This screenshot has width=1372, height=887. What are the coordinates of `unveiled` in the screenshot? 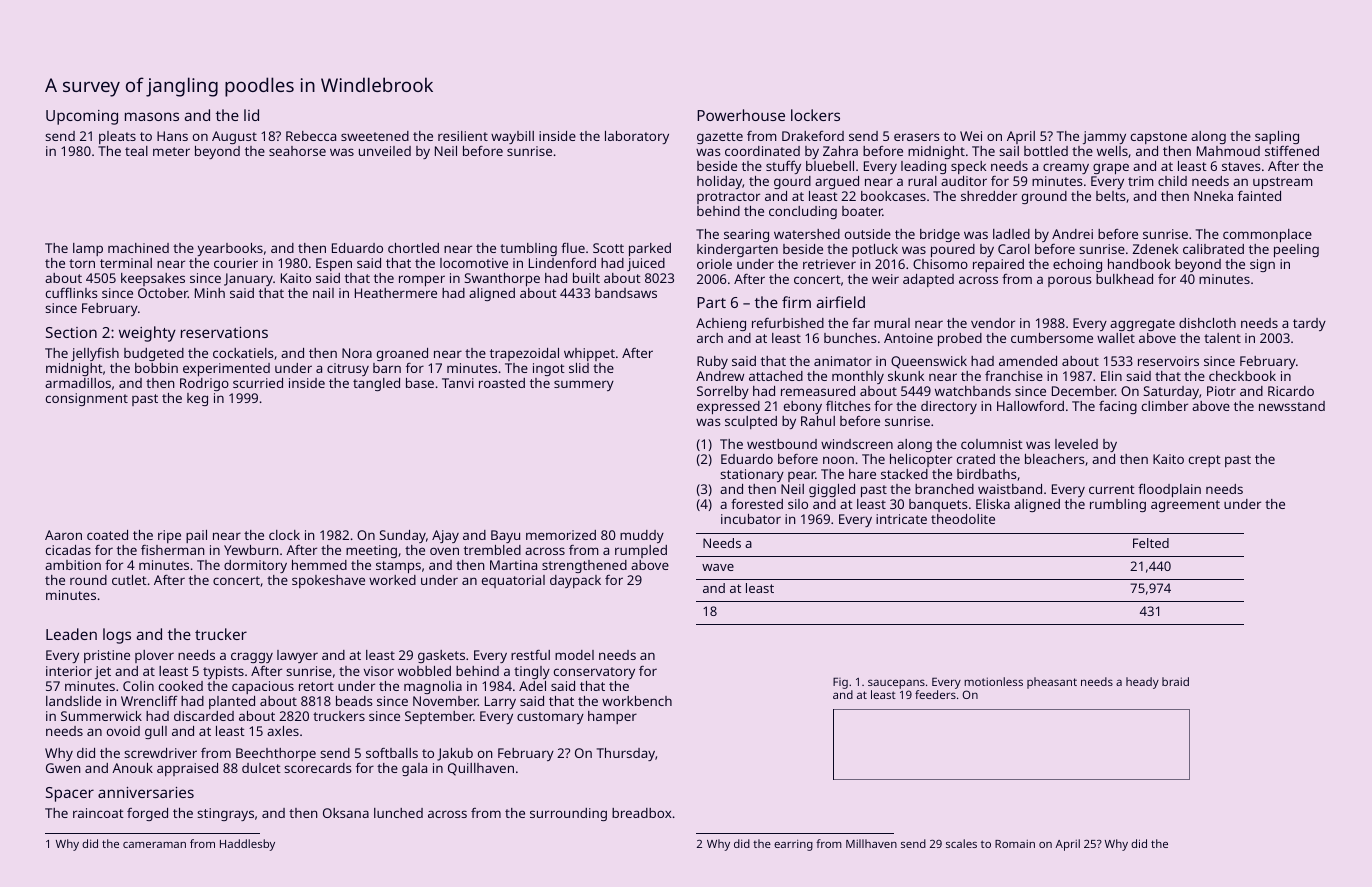 It's located at (385, 151).
